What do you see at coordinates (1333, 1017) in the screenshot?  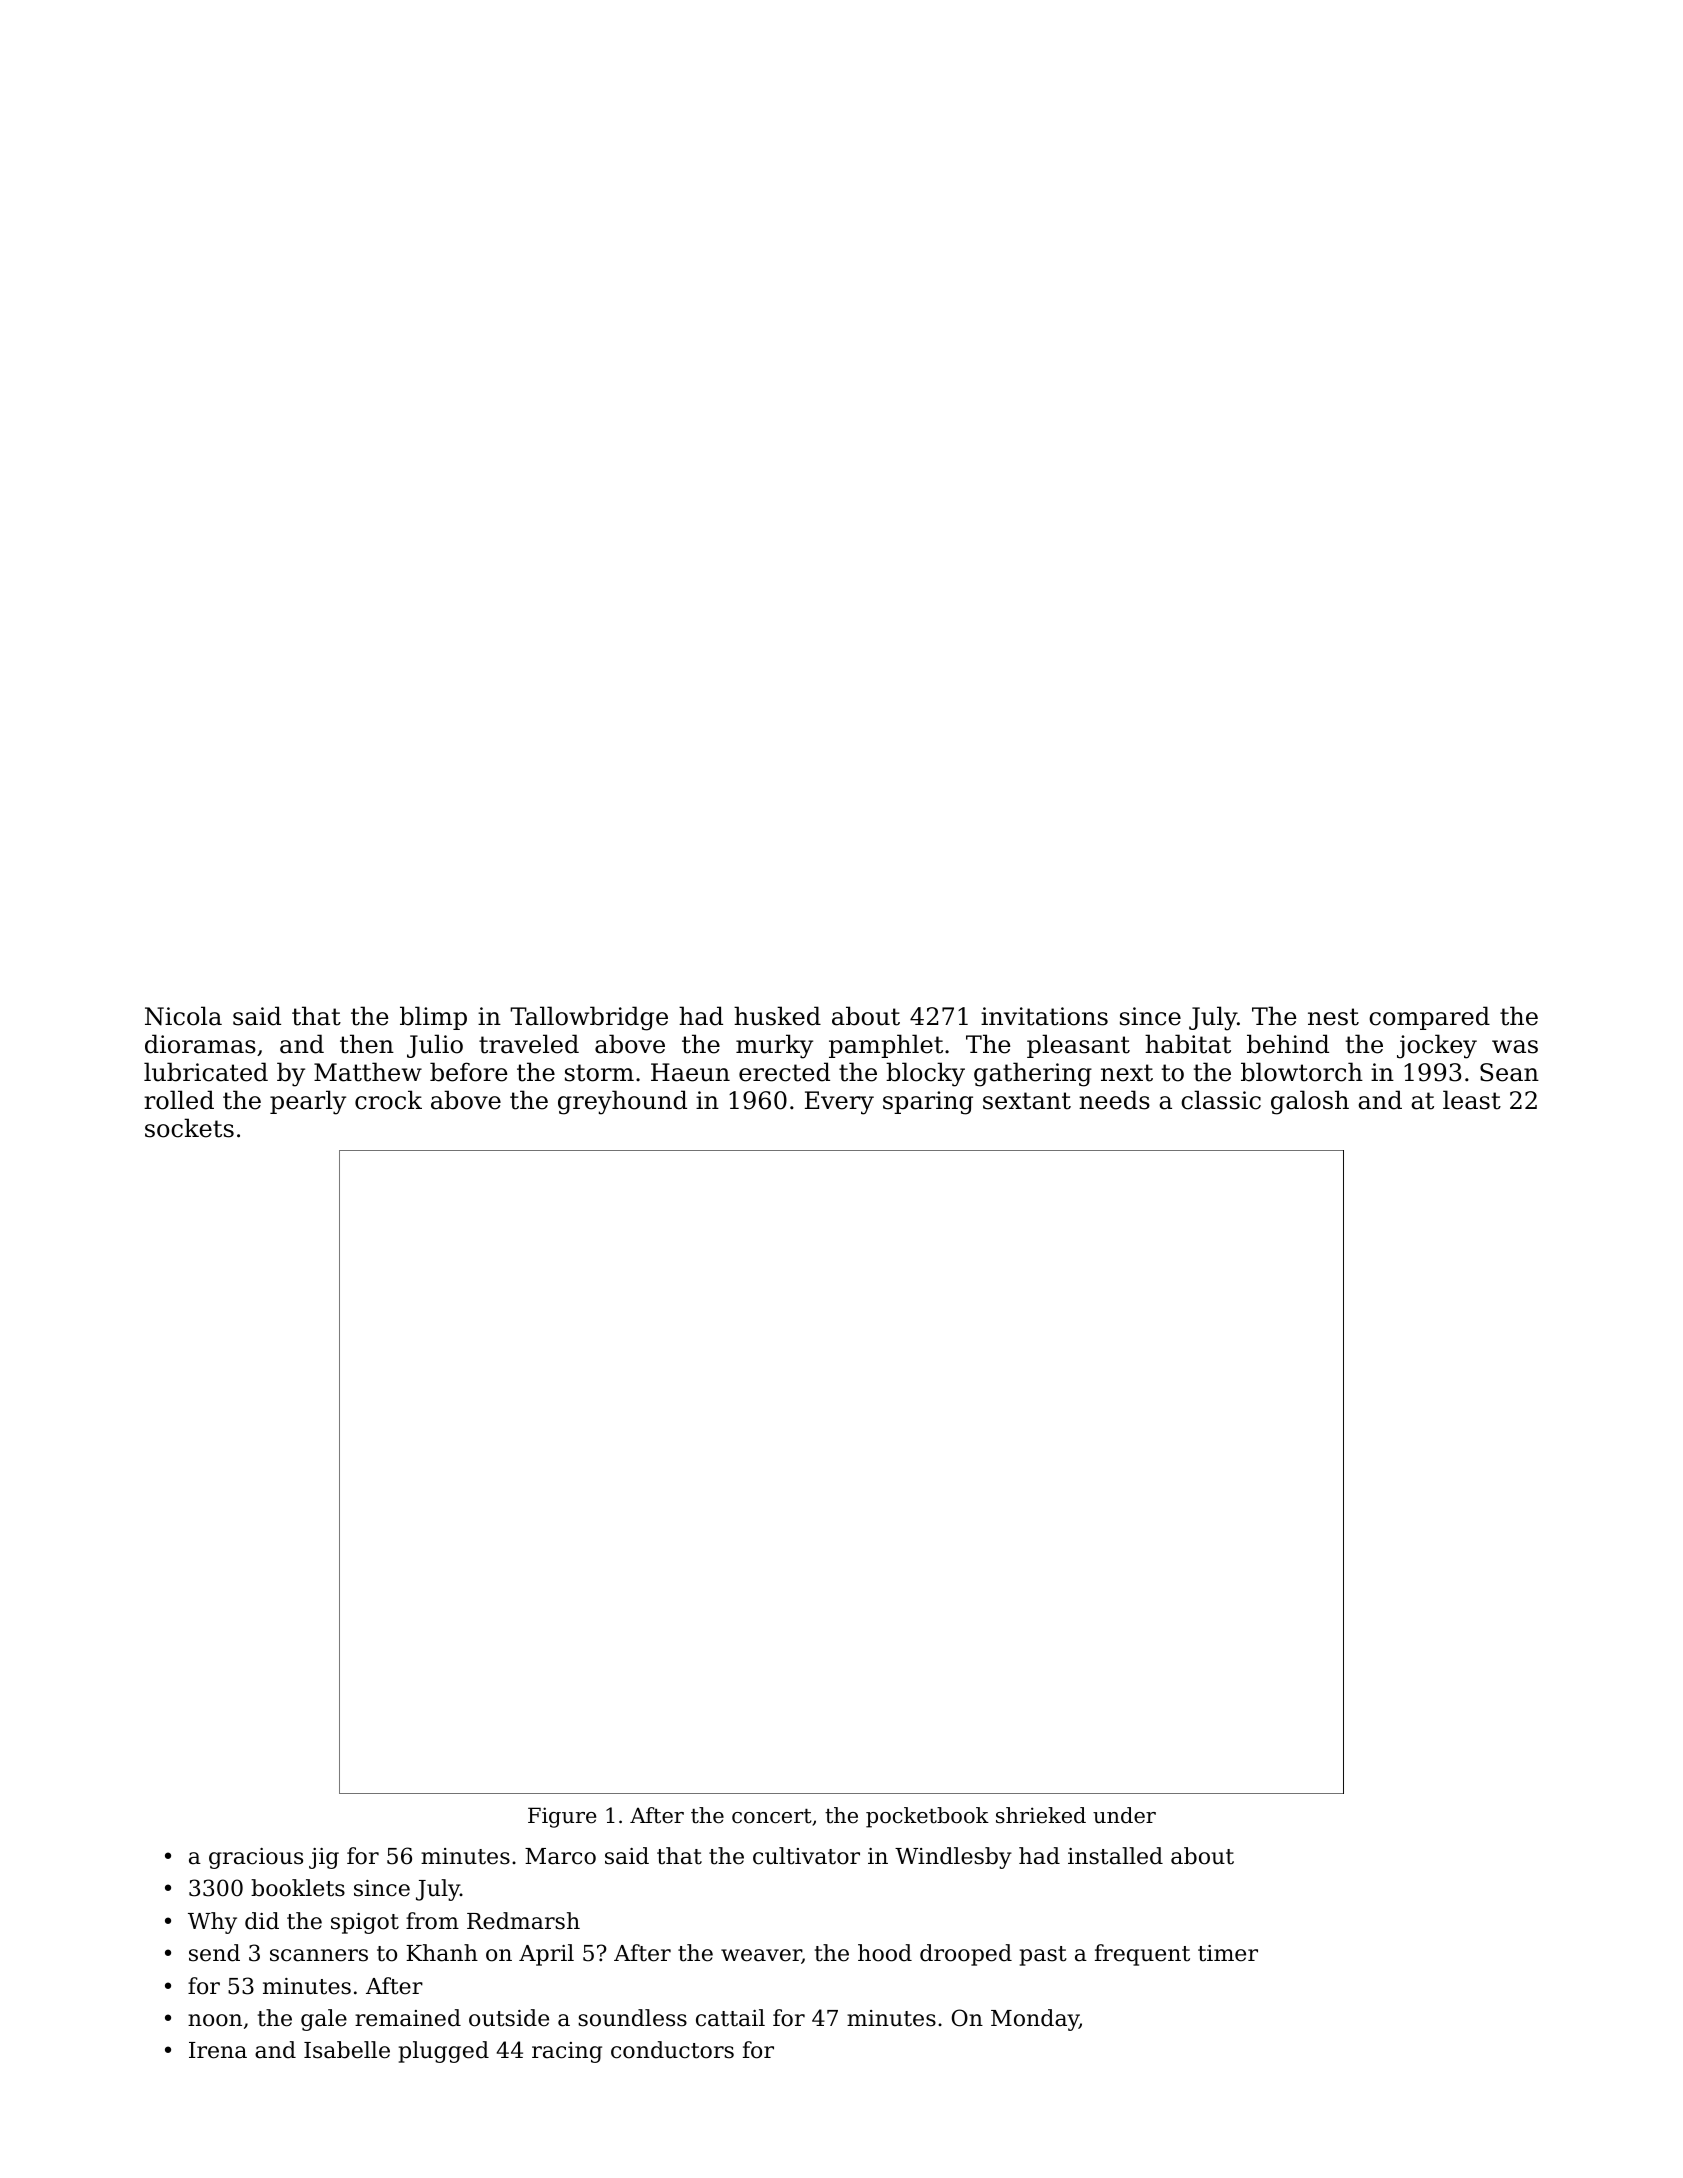 I see `nest` at bounding box center [1333, 1017].
